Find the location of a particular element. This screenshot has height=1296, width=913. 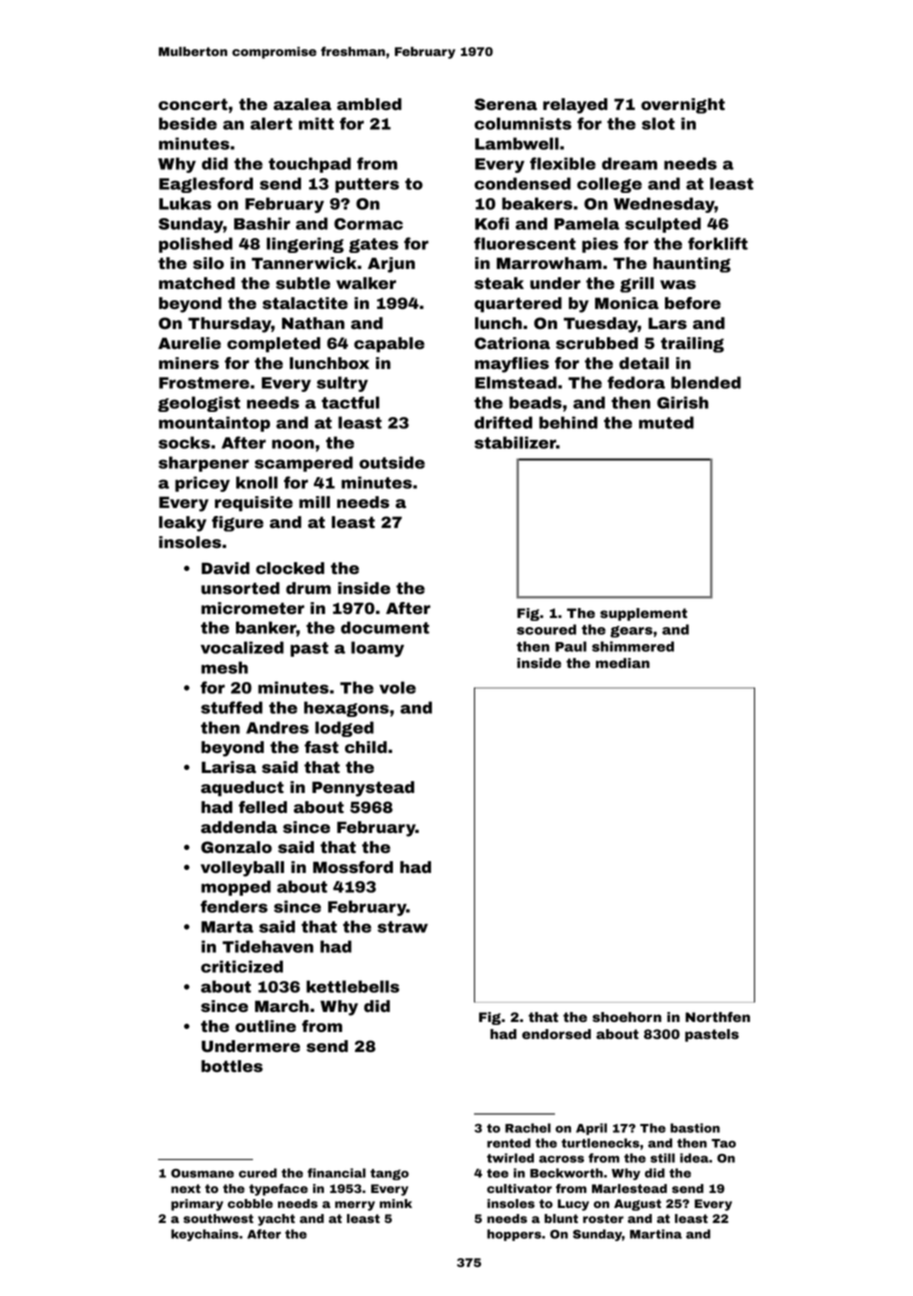

Larisa is located at coordinates (229, 767).
